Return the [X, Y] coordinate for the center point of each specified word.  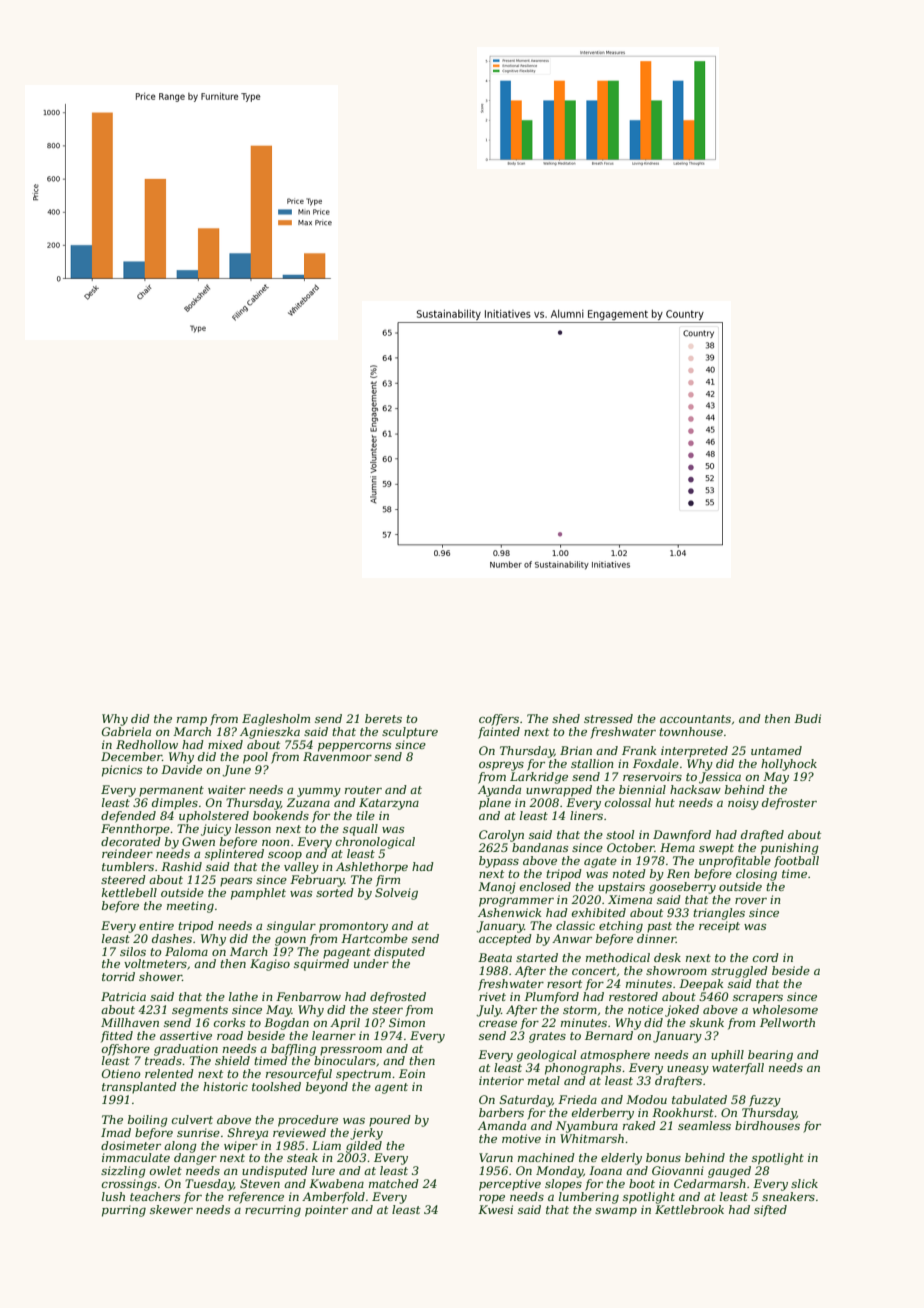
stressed [608, 718]
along [180, 1147]
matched [394, 1183]
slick [804, 1183]
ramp [192, 721]
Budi [807, 718]
